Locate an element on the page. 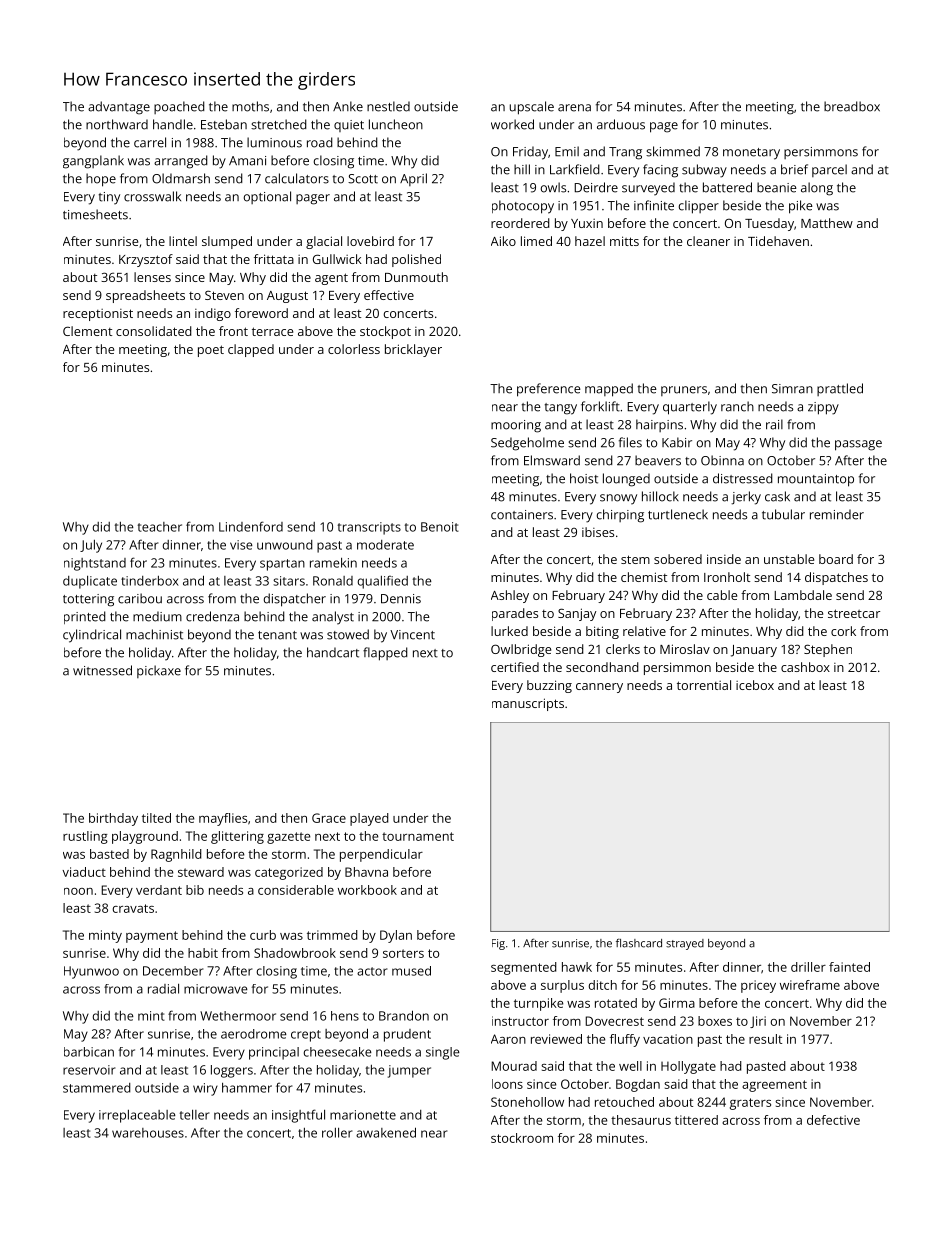  passage is located at coordinates (858, 445).
